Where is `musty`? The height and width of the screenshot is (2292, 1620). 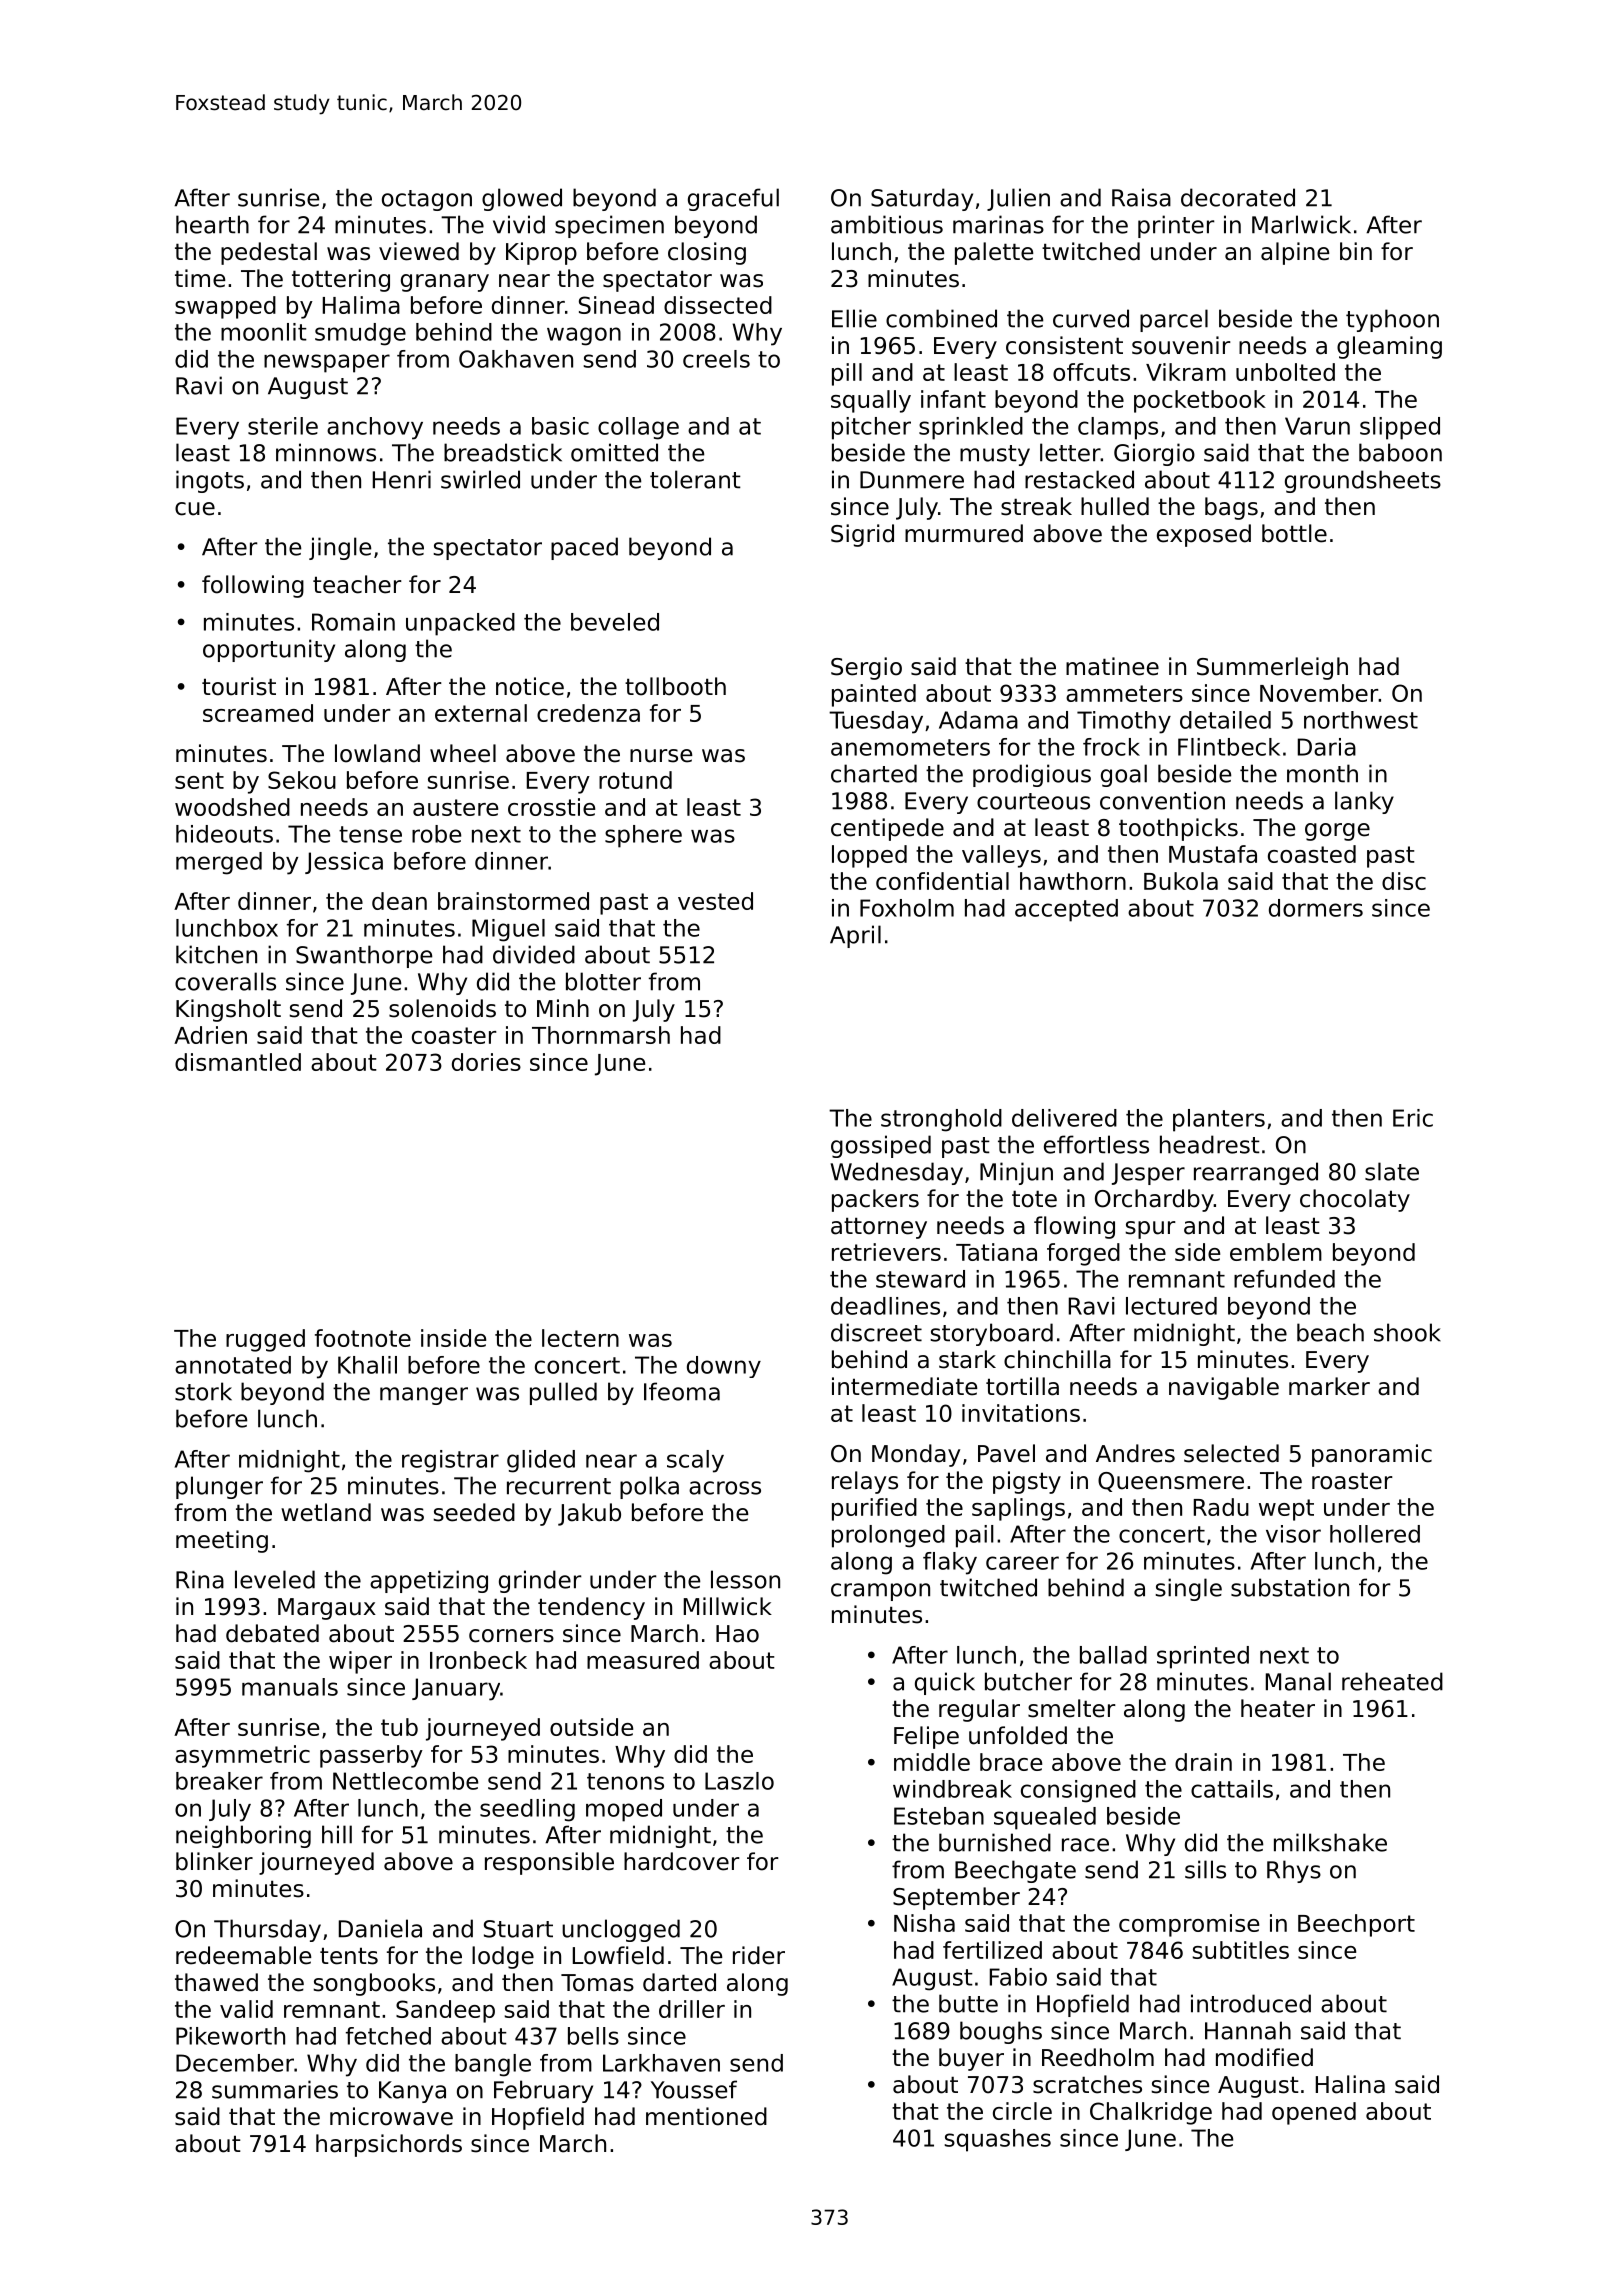
musty is located at coordinates (995, 455).
